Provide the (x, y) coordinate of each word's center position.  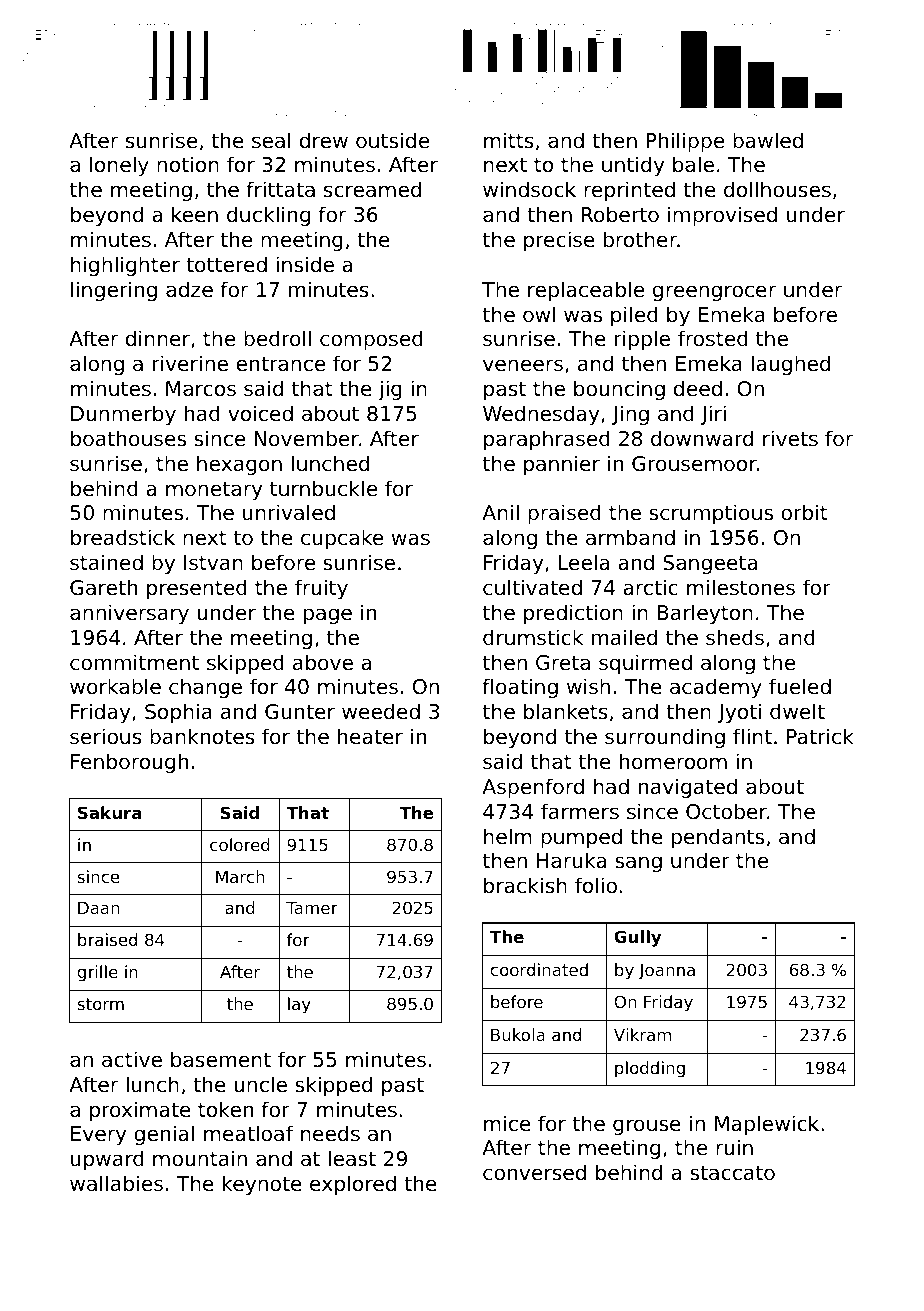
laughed (790, 365)
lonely (119, 166)
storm (100, 1004)
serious (106, 736)
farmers (580, 811)
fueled (800, 686)
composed (371, 340)
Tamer (312, 908)
